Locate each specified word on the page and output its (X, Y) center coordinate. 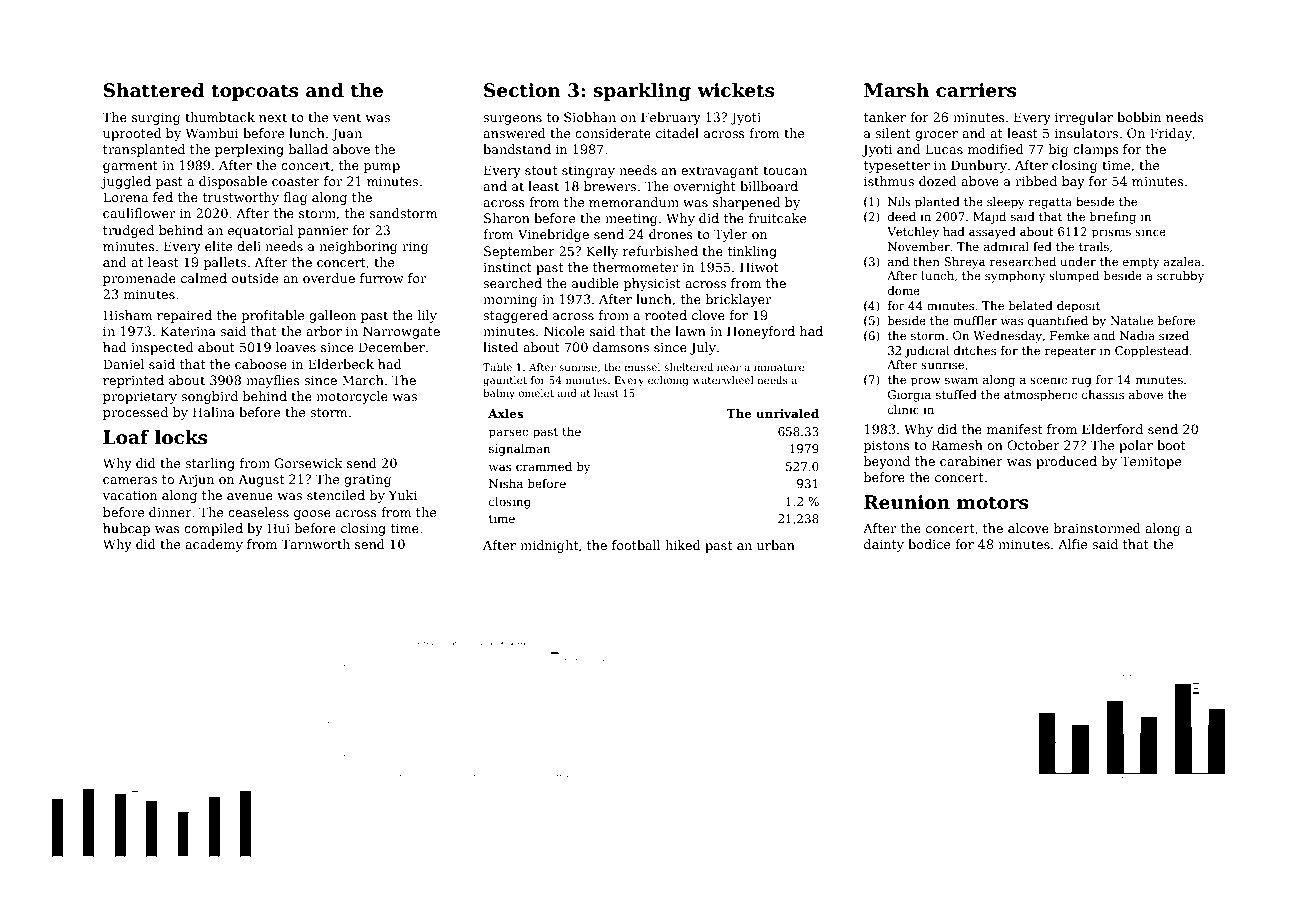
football (636, 545)
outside (255, 278)
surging (156, 118)
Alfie (1073, 544)
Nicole (564, 331)
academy (214, 545)
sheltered (688, 367)
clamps (1096, 150)
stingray (588, 171)
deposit (1078, 307)
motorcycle (352, 397)
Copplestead (1152, 352)
